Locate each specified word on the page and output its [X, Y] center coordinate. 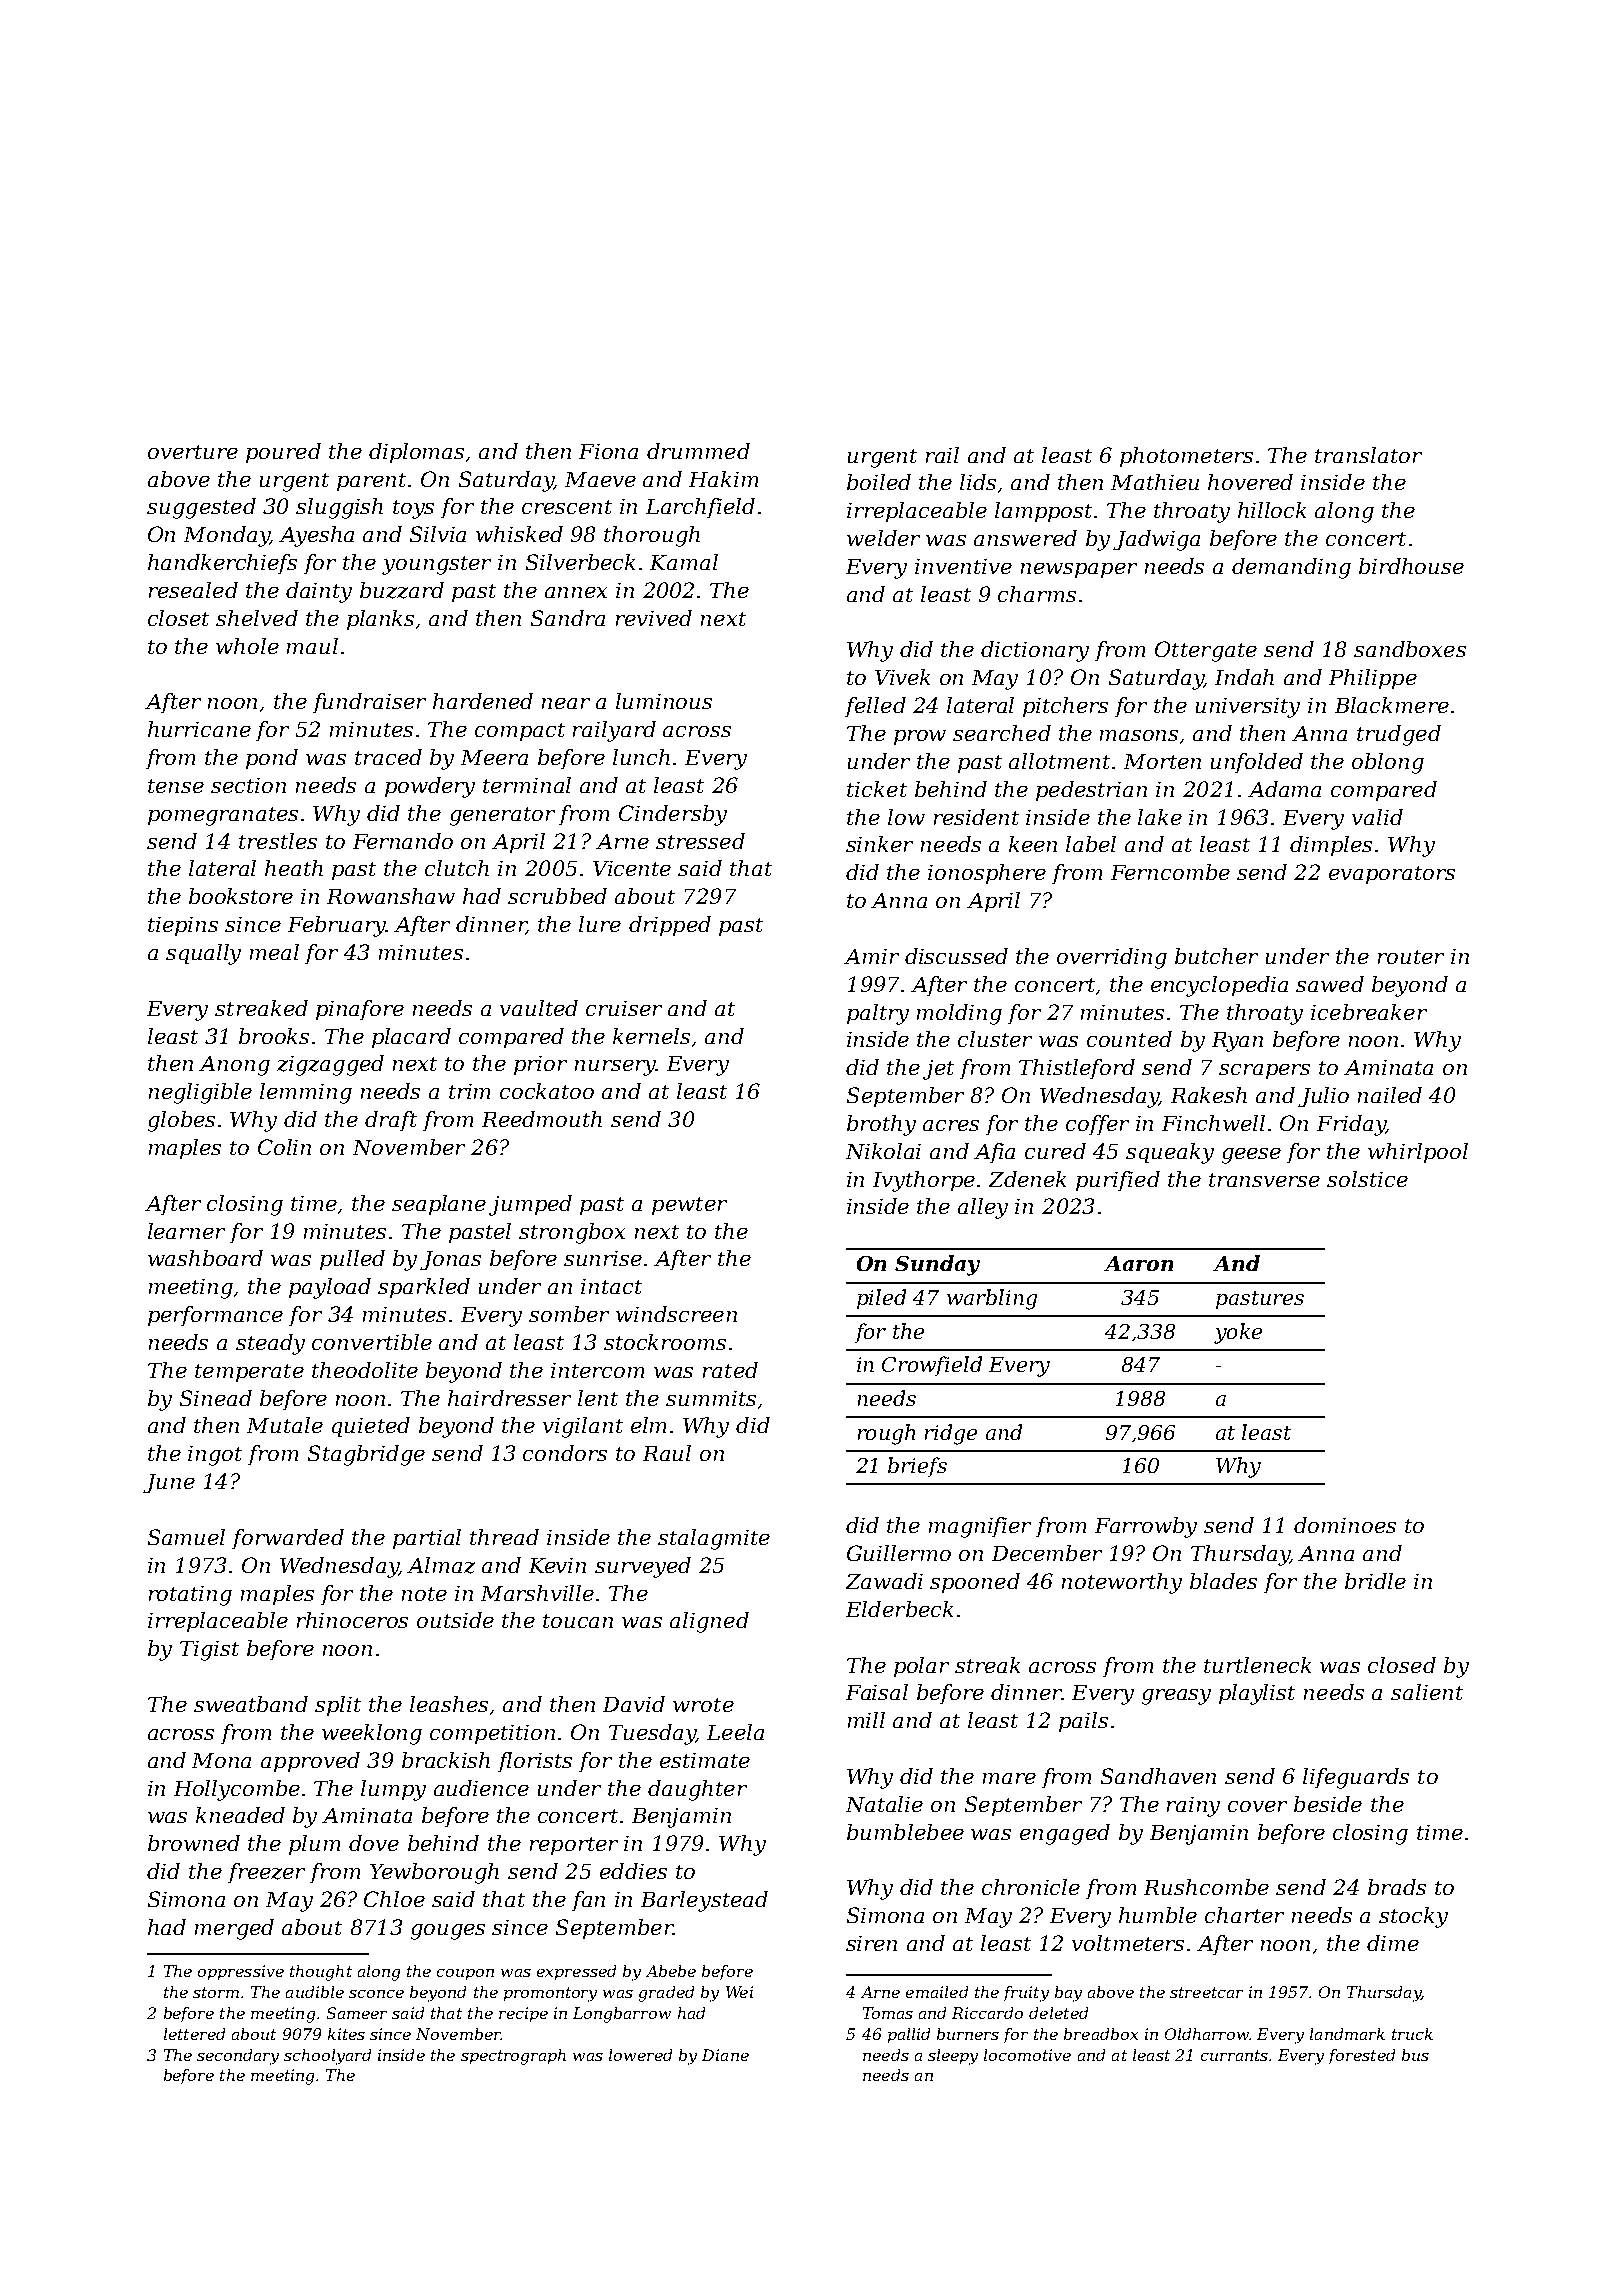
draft [391, 1121]
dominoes [1345, 1525]
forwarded [288, 1539]
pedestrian [1091, 791]
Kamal [684, 562]
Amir [871, 956]
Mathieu [1155, 482]
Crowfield [932, 1366]
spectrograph [513, 2057]
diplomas [416, 453]
